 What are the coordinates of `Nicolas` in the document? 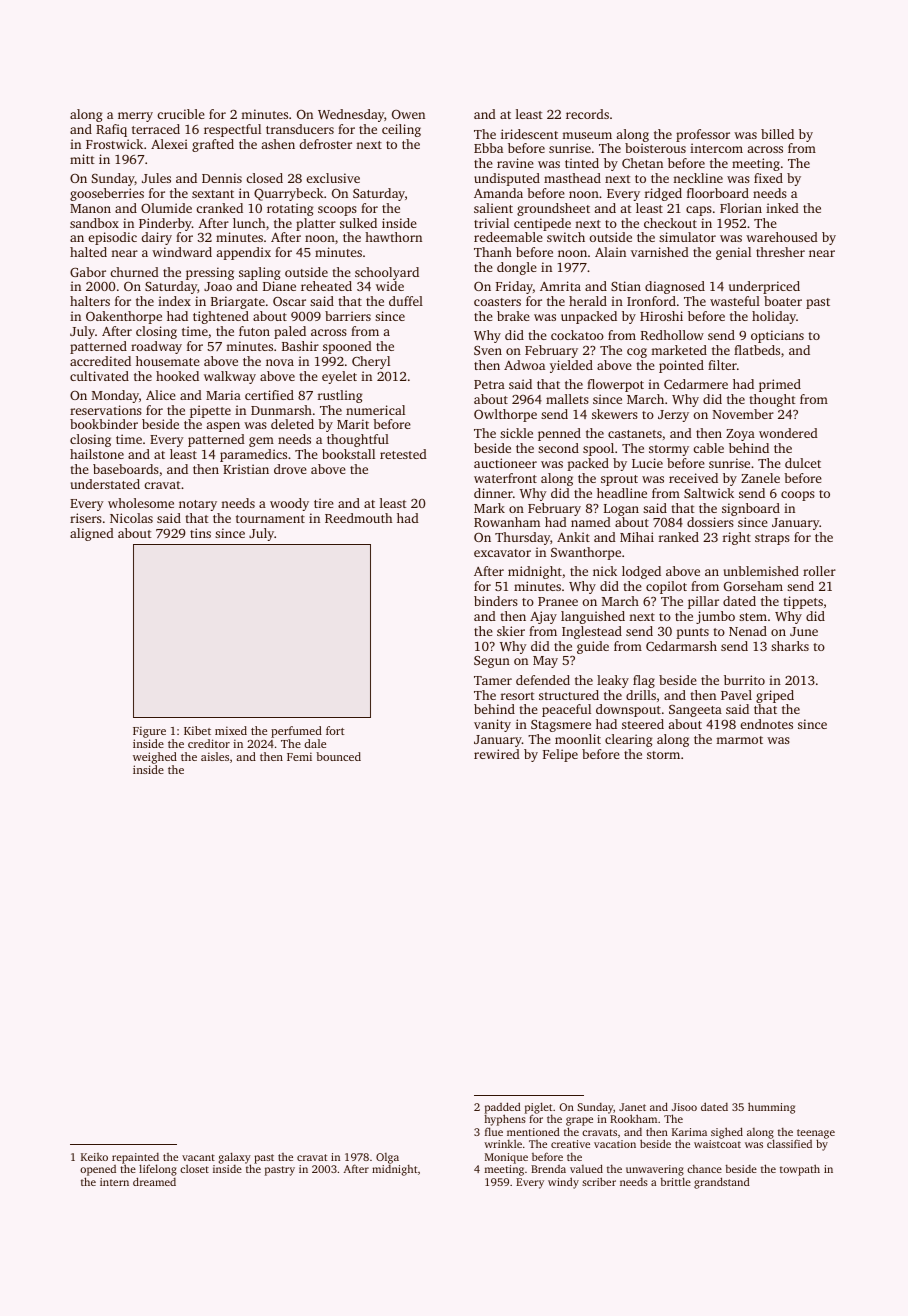 It's located at (131, 518).
